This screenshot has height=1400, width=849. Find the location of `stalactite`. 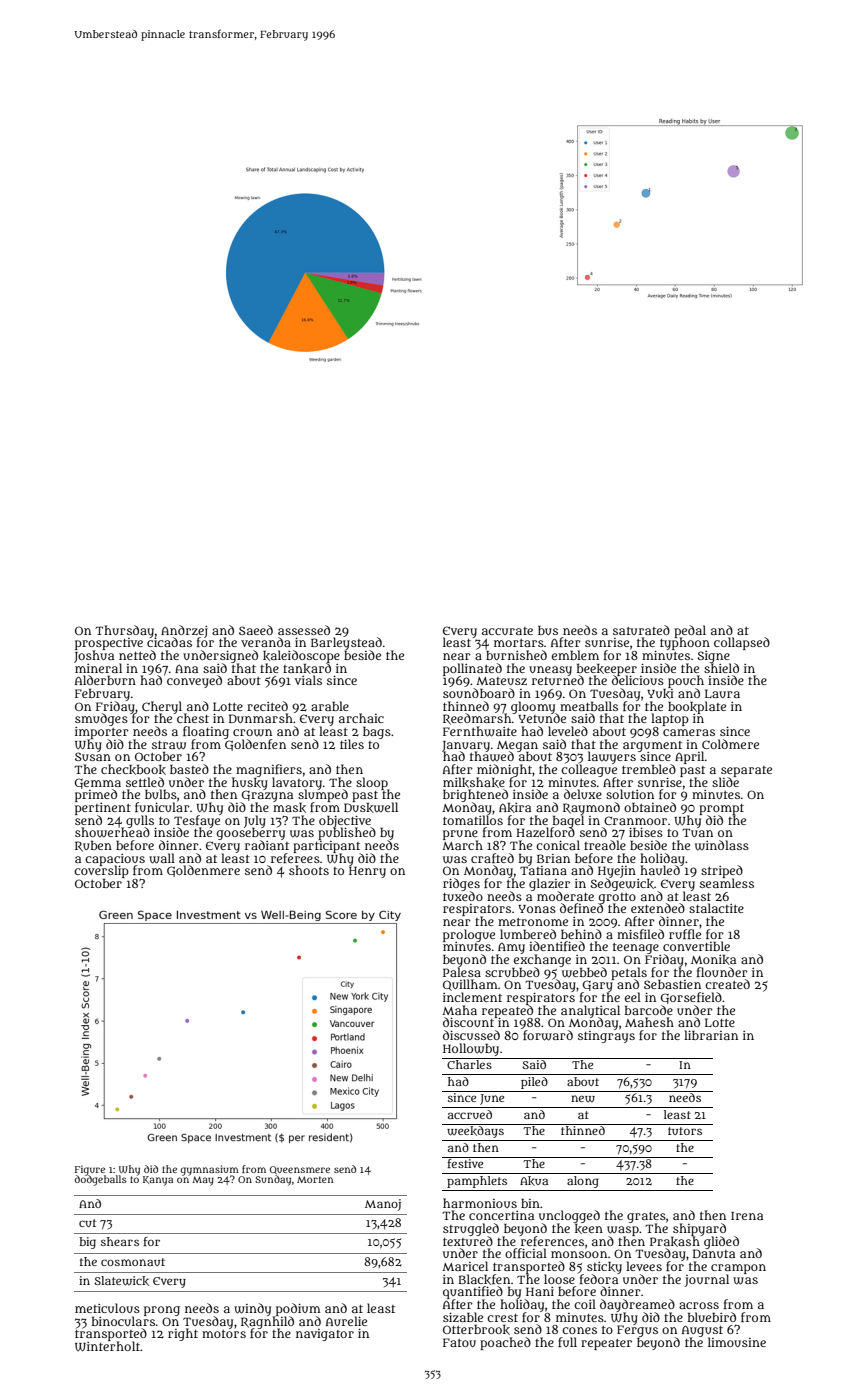

stalactite is located at coordinates (716, 908).
